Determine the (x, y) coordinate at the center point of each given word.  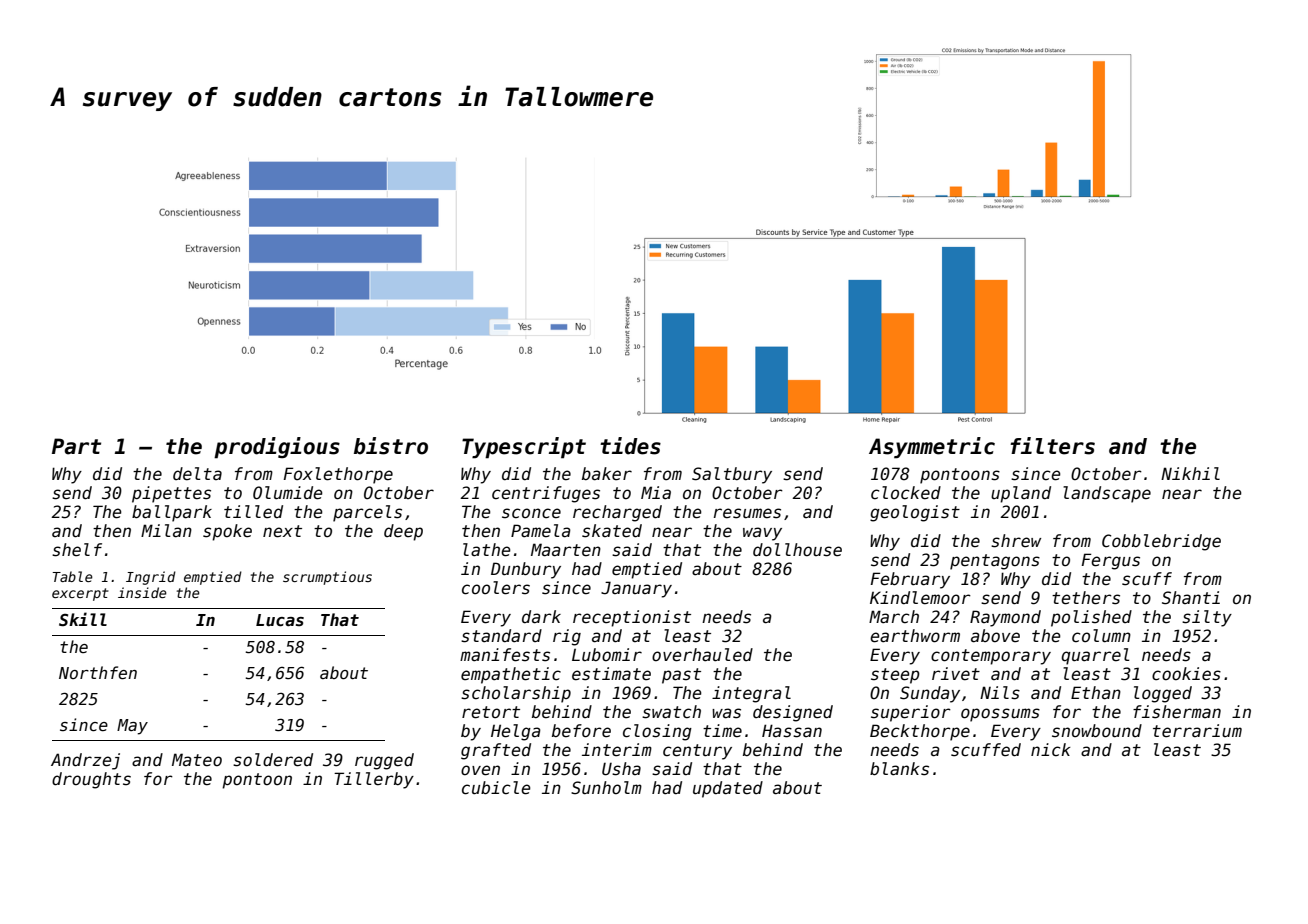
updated (728, 789)
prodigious (277, 448)
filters (1052, 446)
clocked (906, 493)
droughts (91, 780)
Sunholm (606, 788)
